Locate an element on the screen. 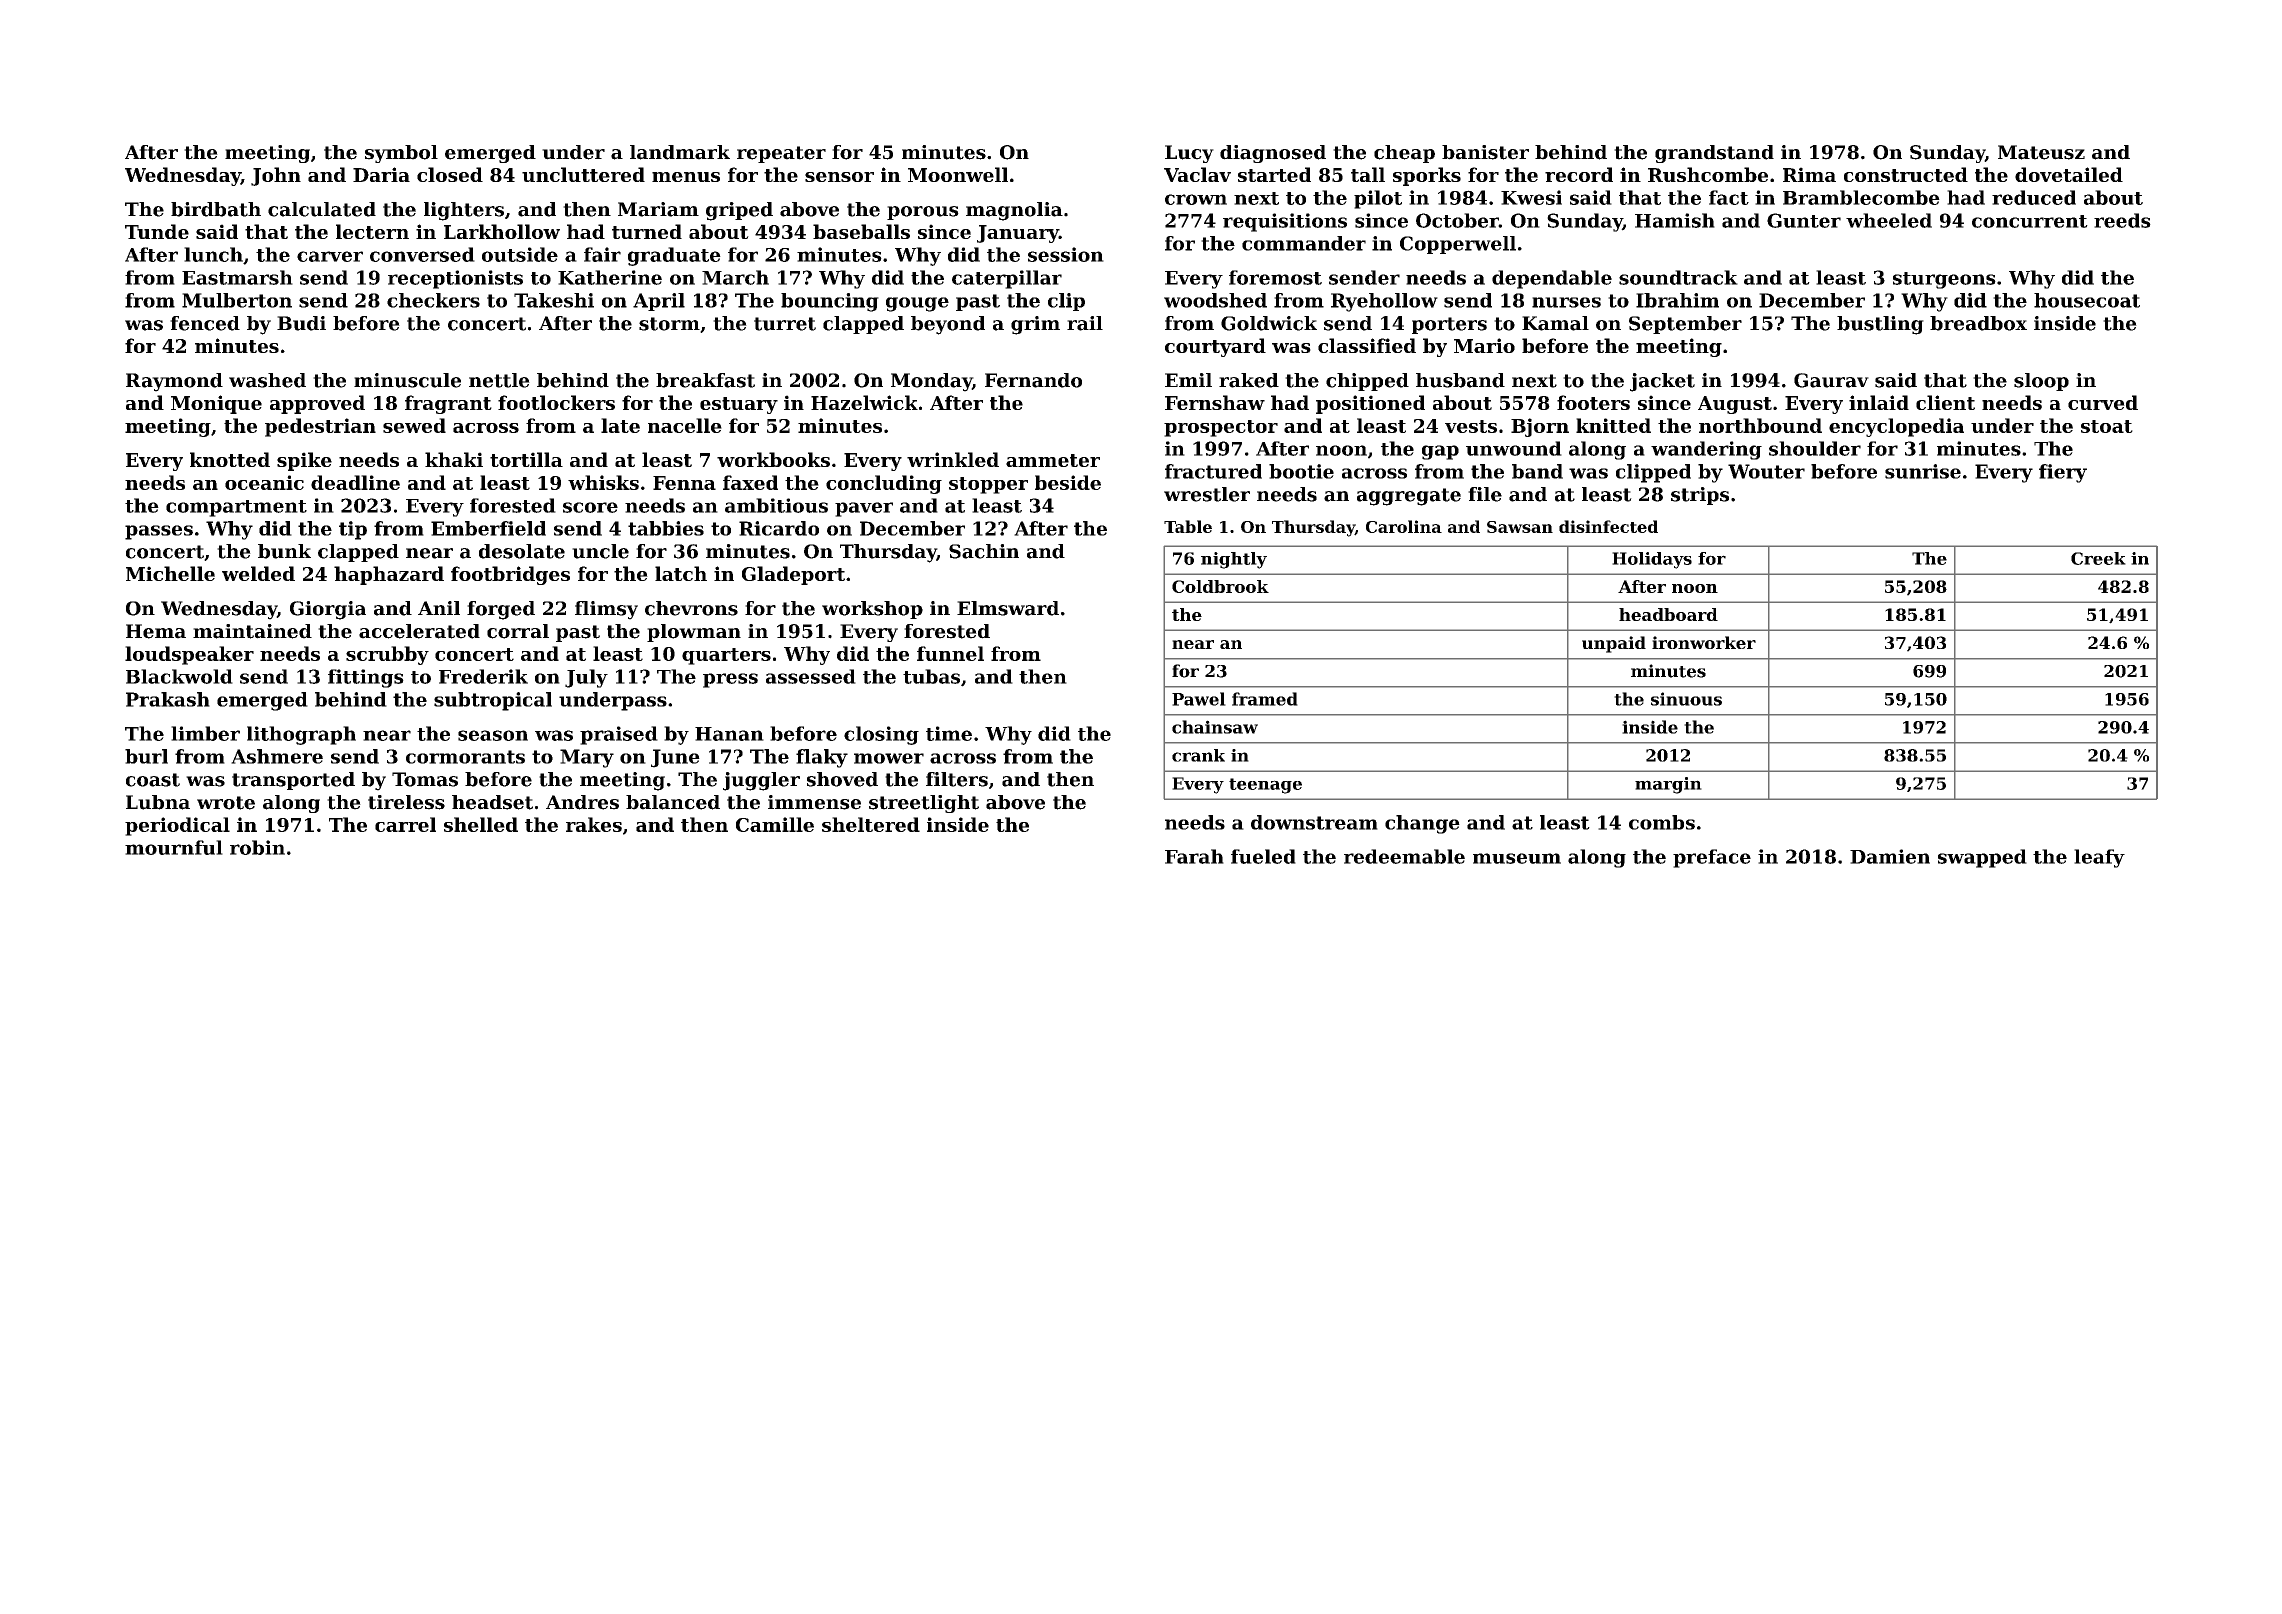 Image resolution: width=2282 pixels, height=1614 pixels. beside is located at coordinates (1068, 482).
